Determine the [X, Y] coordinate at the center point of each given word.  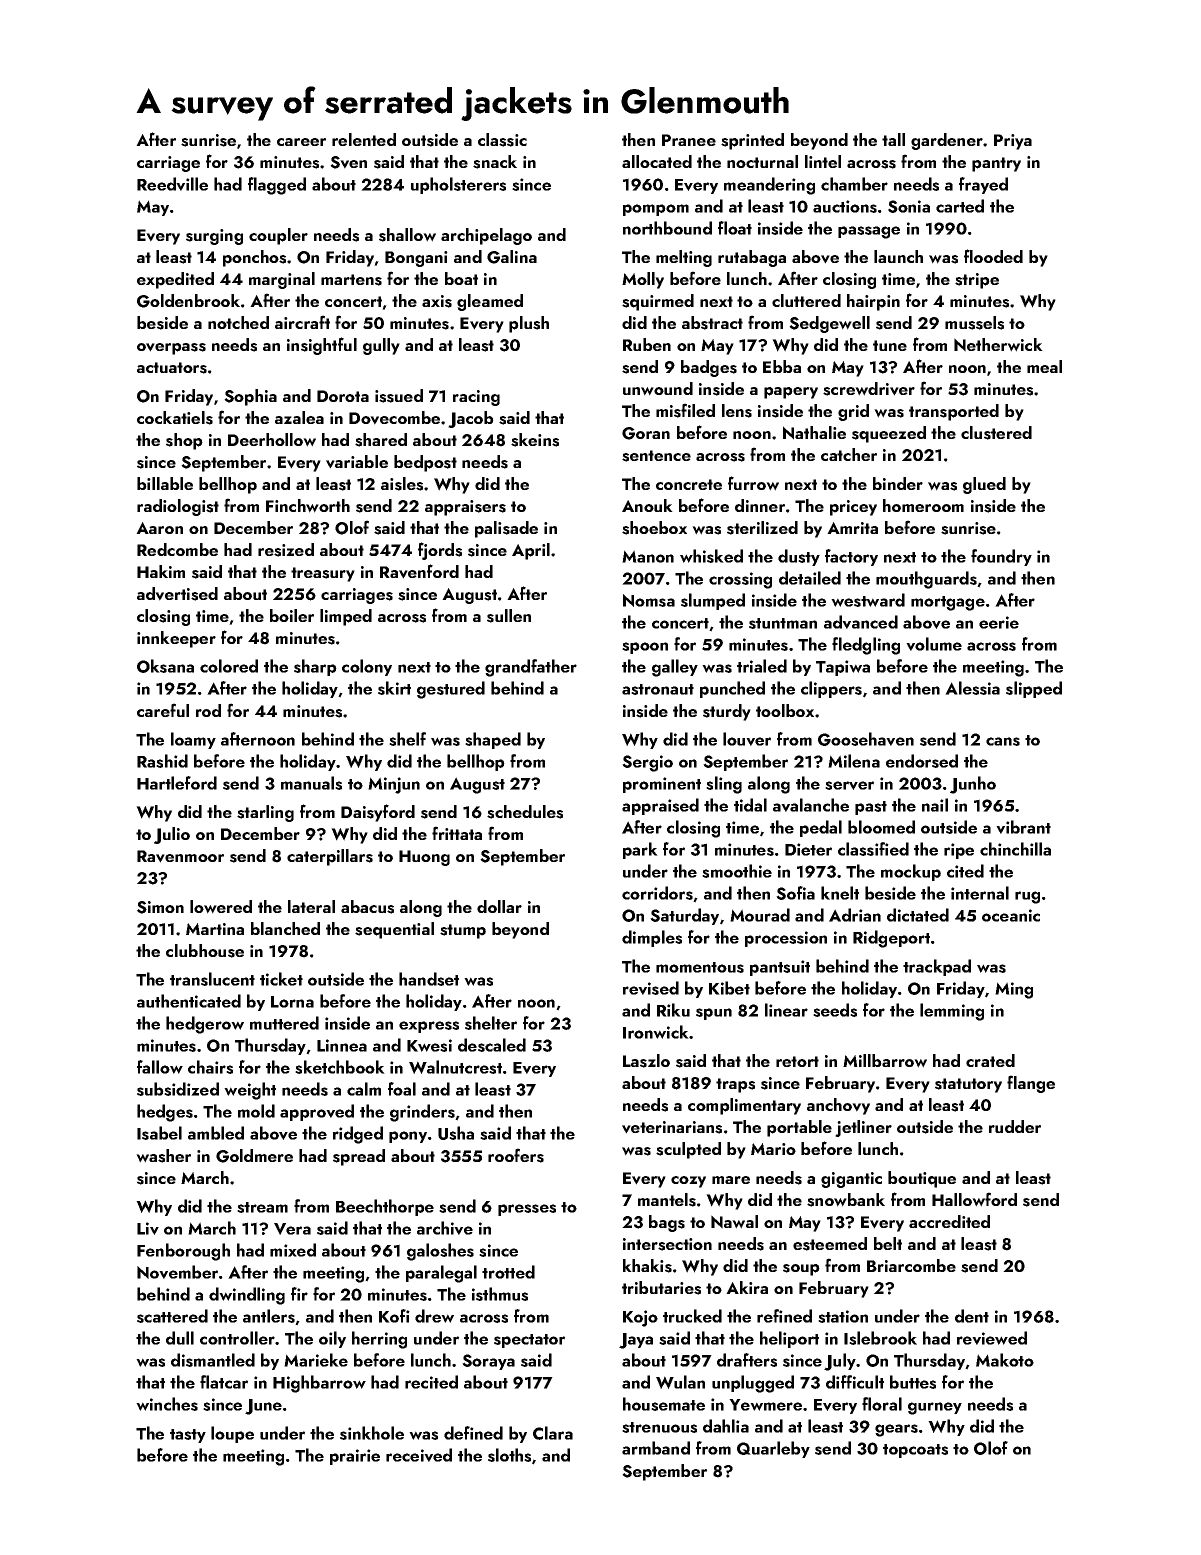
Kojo [640, 1318]
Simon [160, 907]
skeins [535, 440]
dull [180, 1338]
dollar [499, 906]
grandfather [531, 668]
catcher [849, 454]
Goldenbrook [188, 301]
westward [868, 600]
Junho [973, 785]
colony [367, 667]
